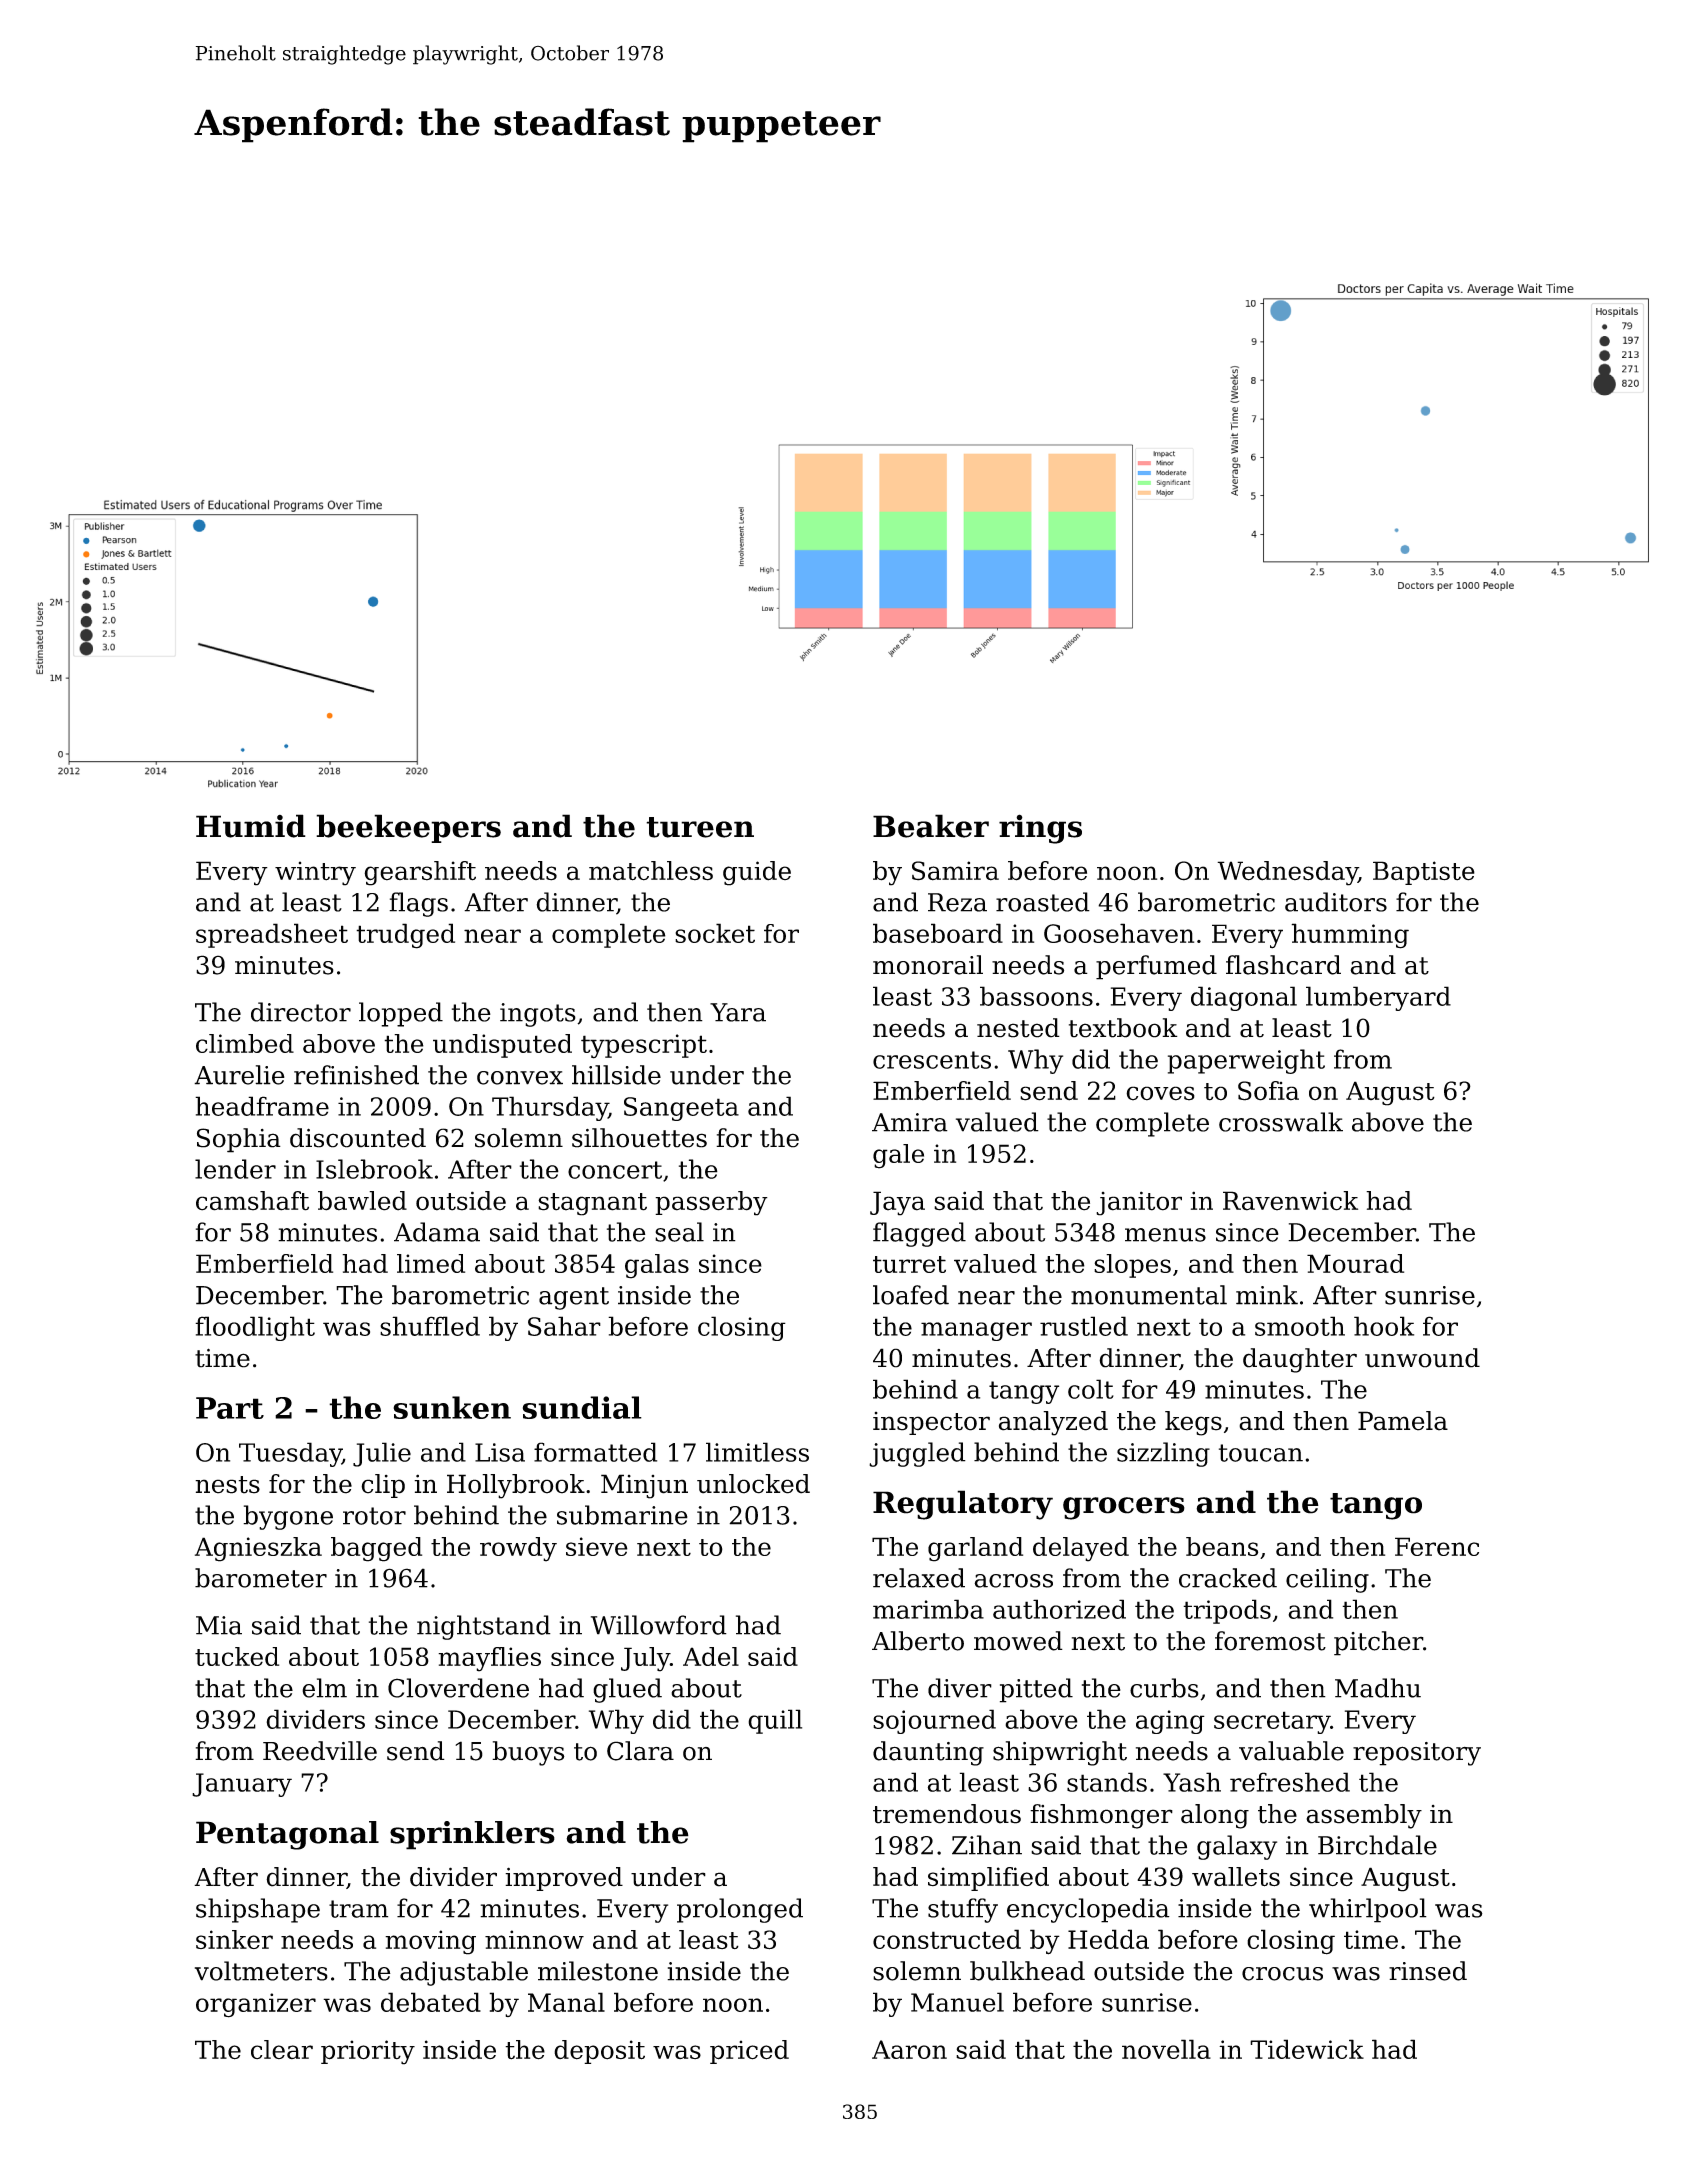 This screenshot has width=1683, height=2178. I want to click on Baptiste, so click(1424, 873).
